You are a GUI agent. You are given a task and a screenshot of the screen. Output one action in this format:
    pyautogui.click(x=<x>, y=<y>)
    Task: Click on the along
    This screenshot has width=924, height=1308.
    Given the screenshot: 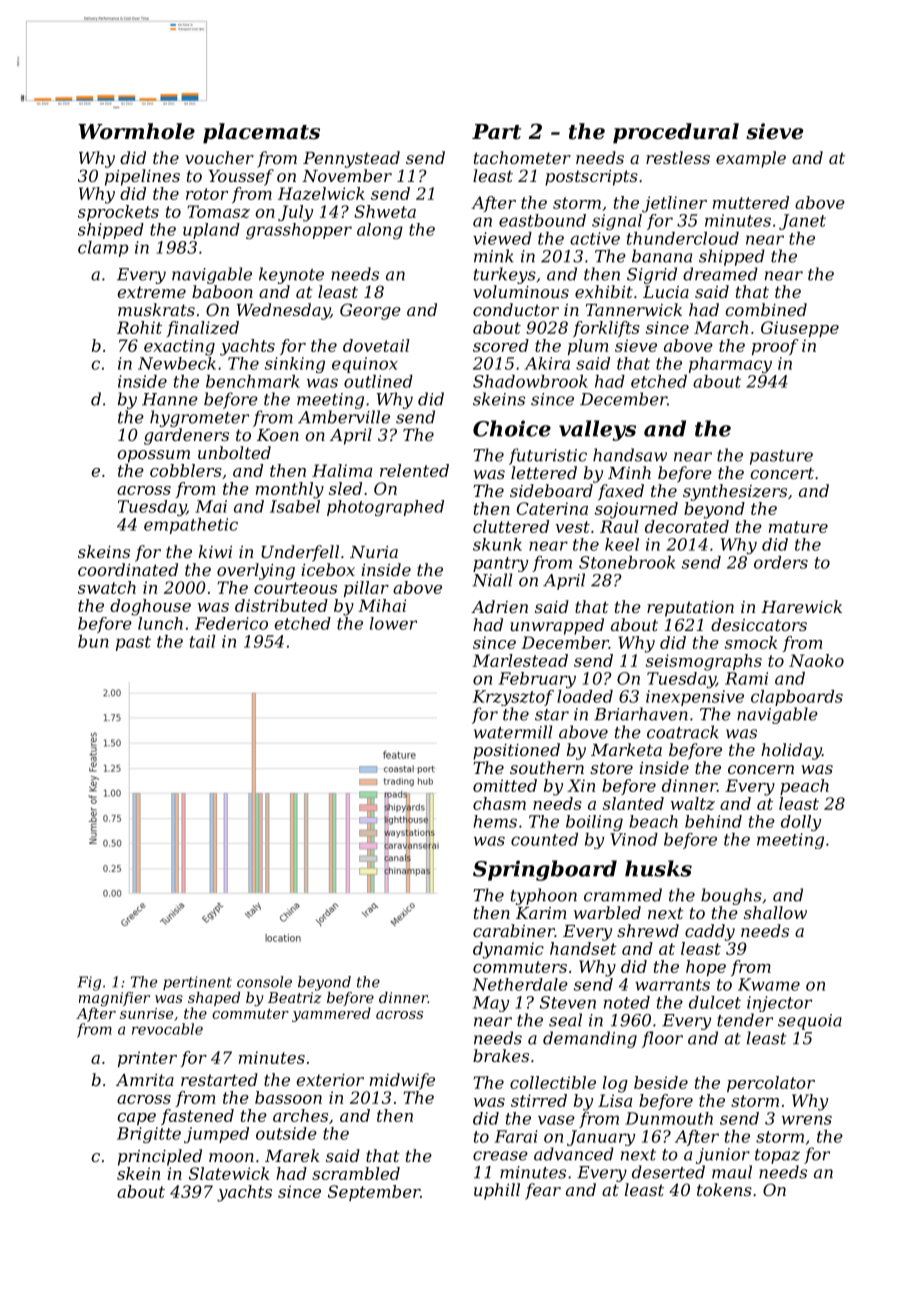 What is the action you would take?
    pyautogui.click(x=380, y=231)
